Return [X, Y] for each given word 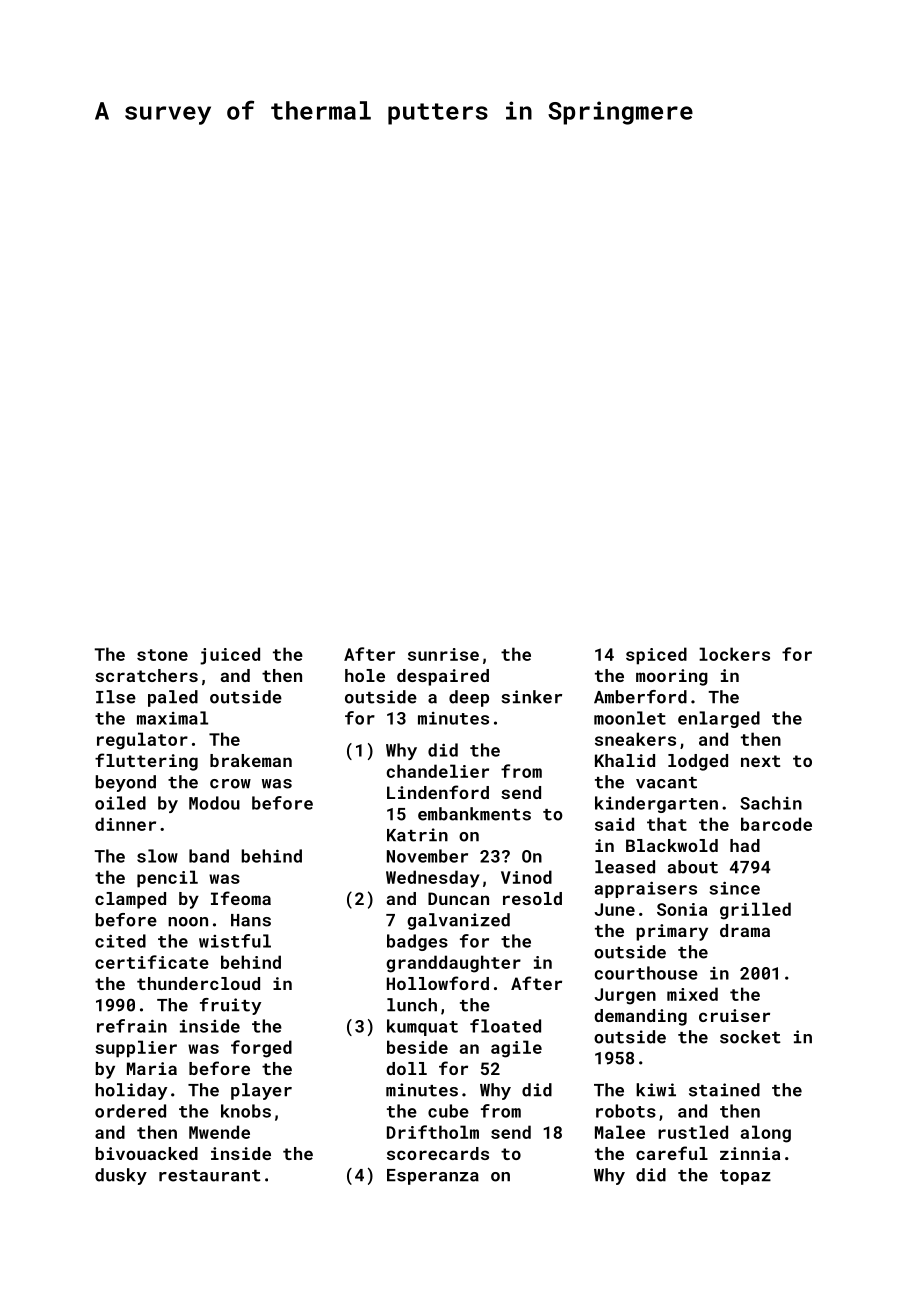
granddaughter [453, 964]
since [735, 888]
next [760, 761]
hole [365, 675]
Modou [214, 803]
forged [261, 1049]
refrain [132, 1026]
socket [750, 1037]
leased [625, 867]
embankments [474, 814]
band [209, 856]
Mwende [219, 1132]
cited [120, 941]
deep [469, 698]
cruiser [734, 1015]
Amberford [640, 697]
